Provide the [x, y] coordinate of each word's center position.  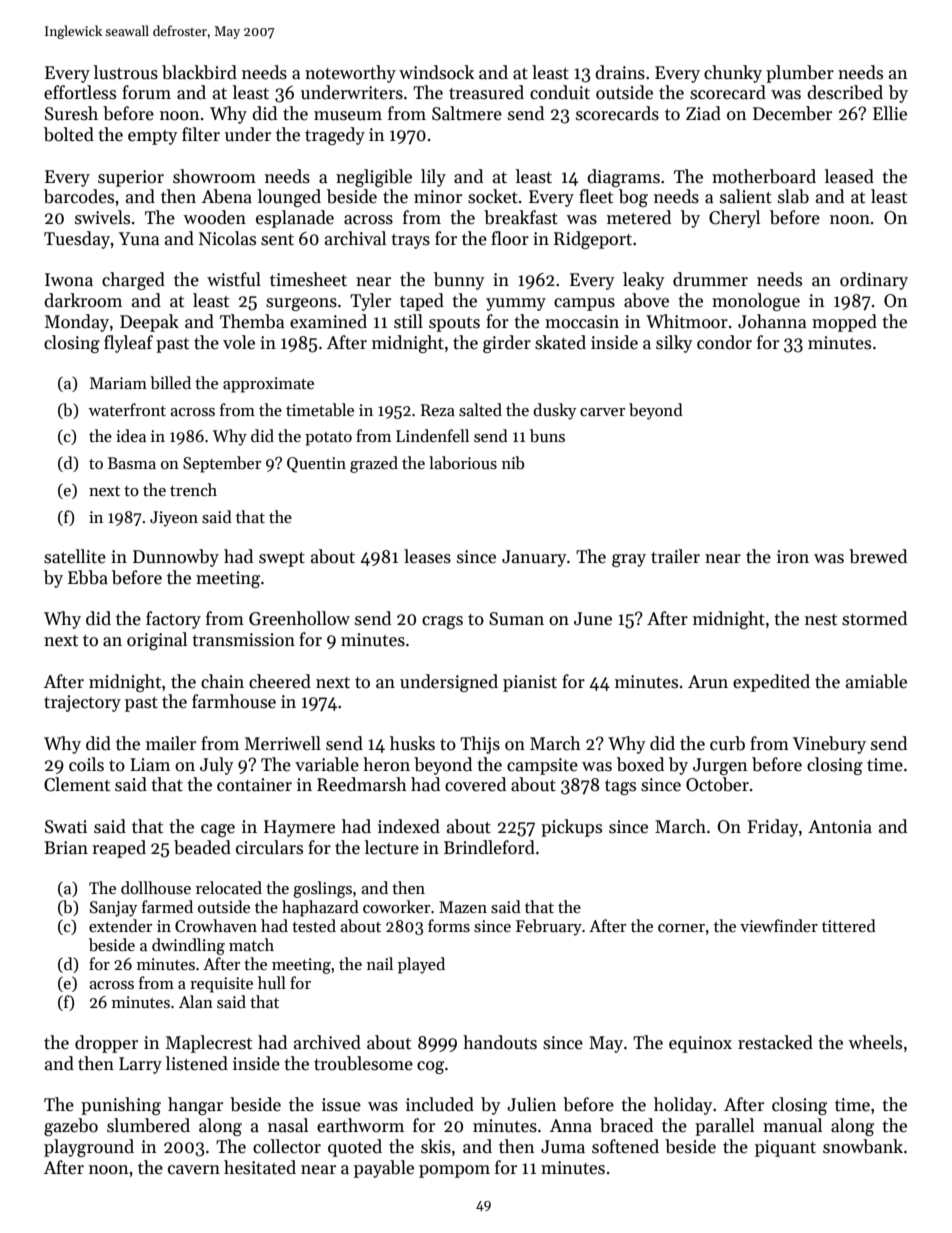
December [792, 113]
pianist [530, 683]
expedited [771, 683]
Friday [773, 828]
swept [282, 559]
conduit [560, 92]
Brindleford [489, 847]
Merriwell [283, 743]
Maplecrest [209, 1044]
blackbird [199, 72]
